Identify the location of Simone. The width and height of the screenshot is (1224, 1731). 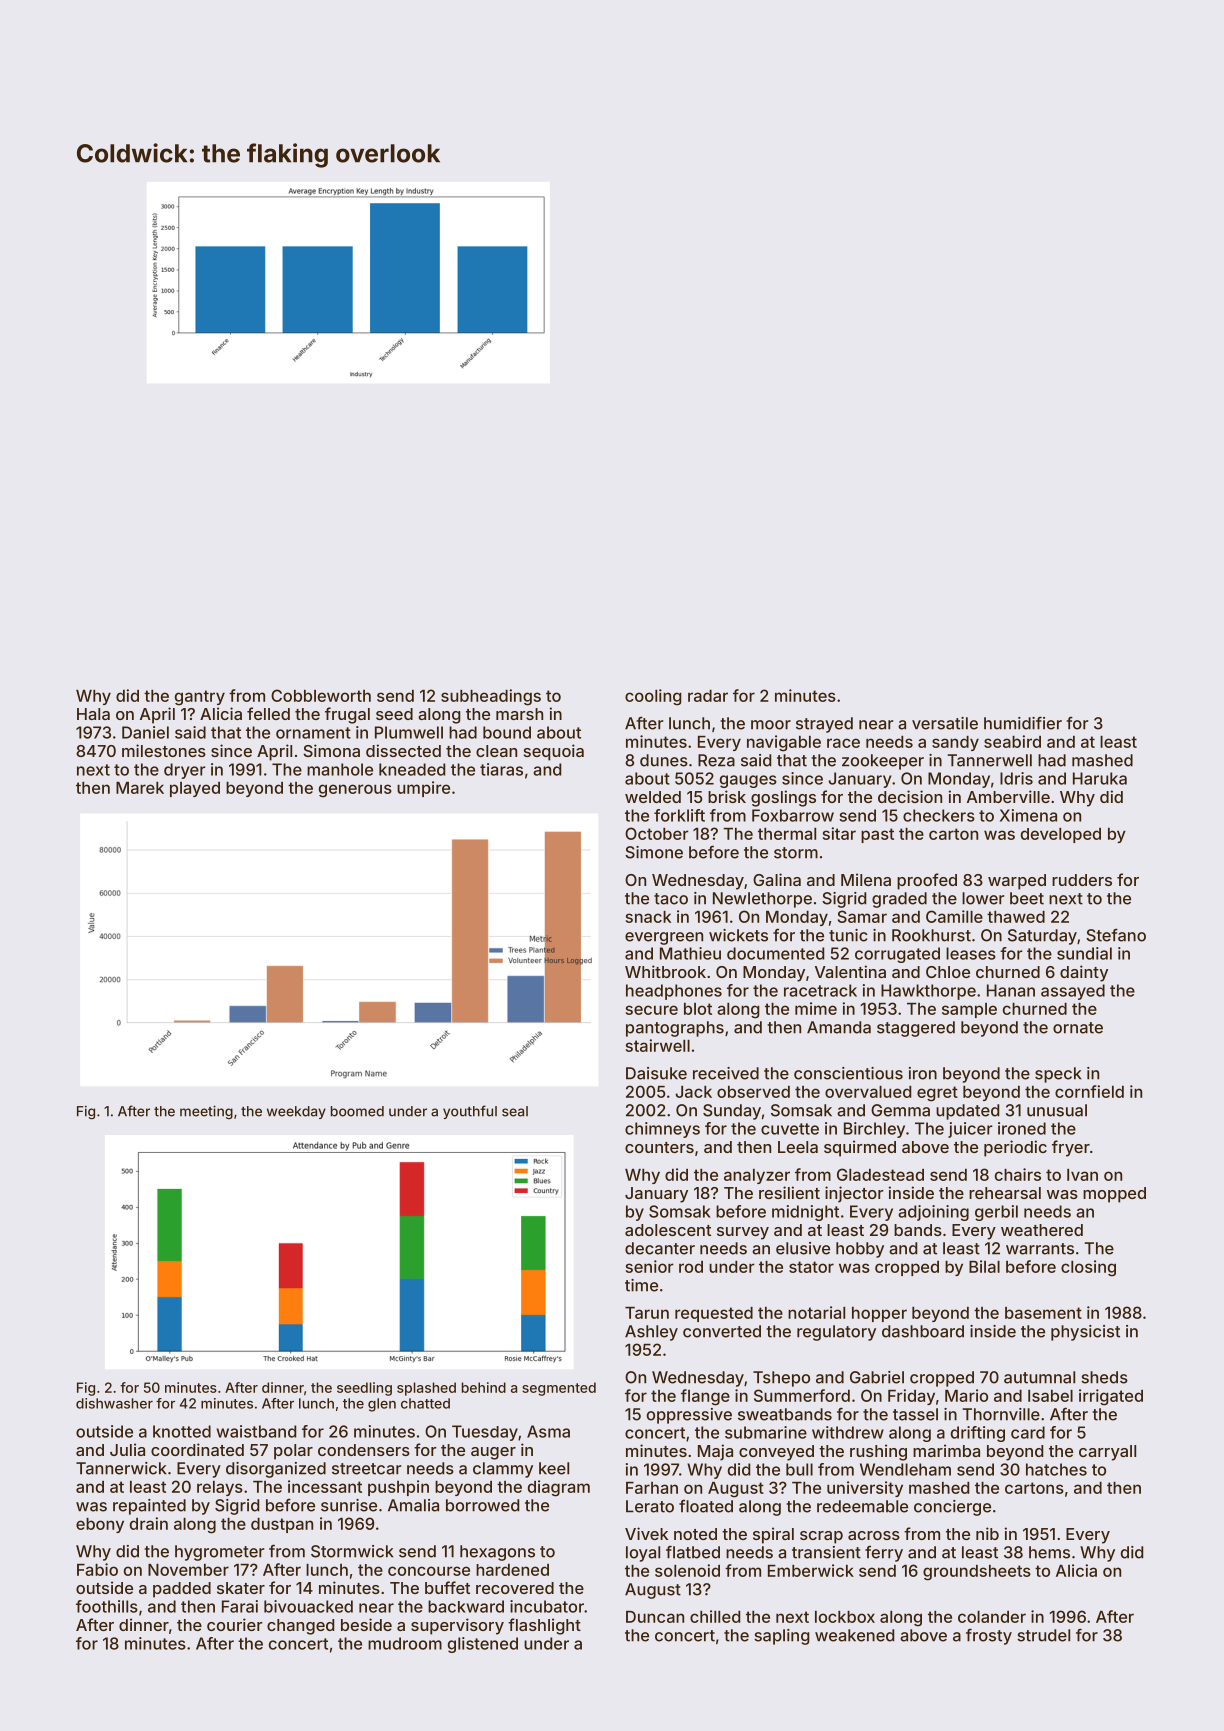
(654, 852).
